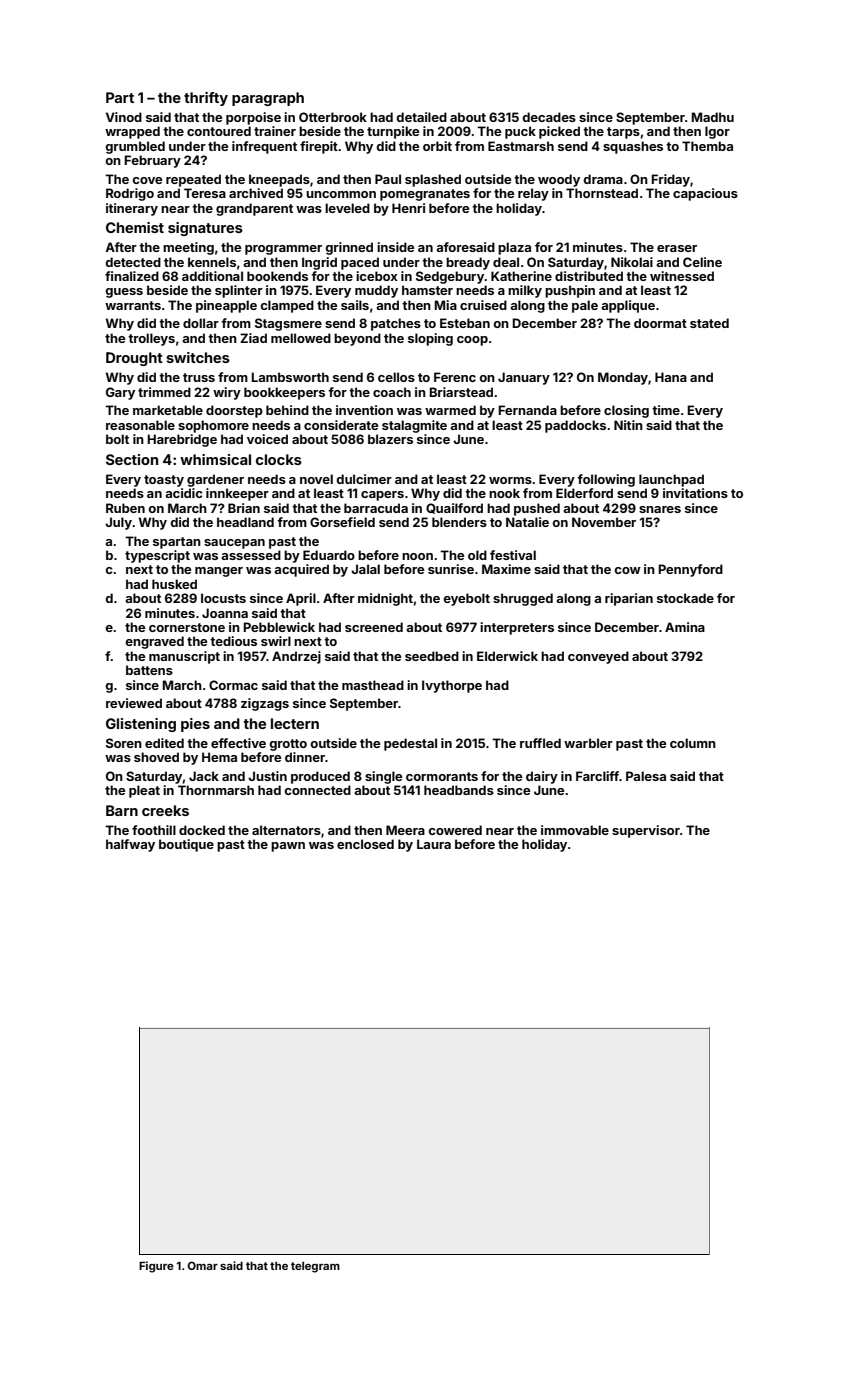  Describe the element at coordinates (628, 306) in the screenshot. I see `applique` at that location.
